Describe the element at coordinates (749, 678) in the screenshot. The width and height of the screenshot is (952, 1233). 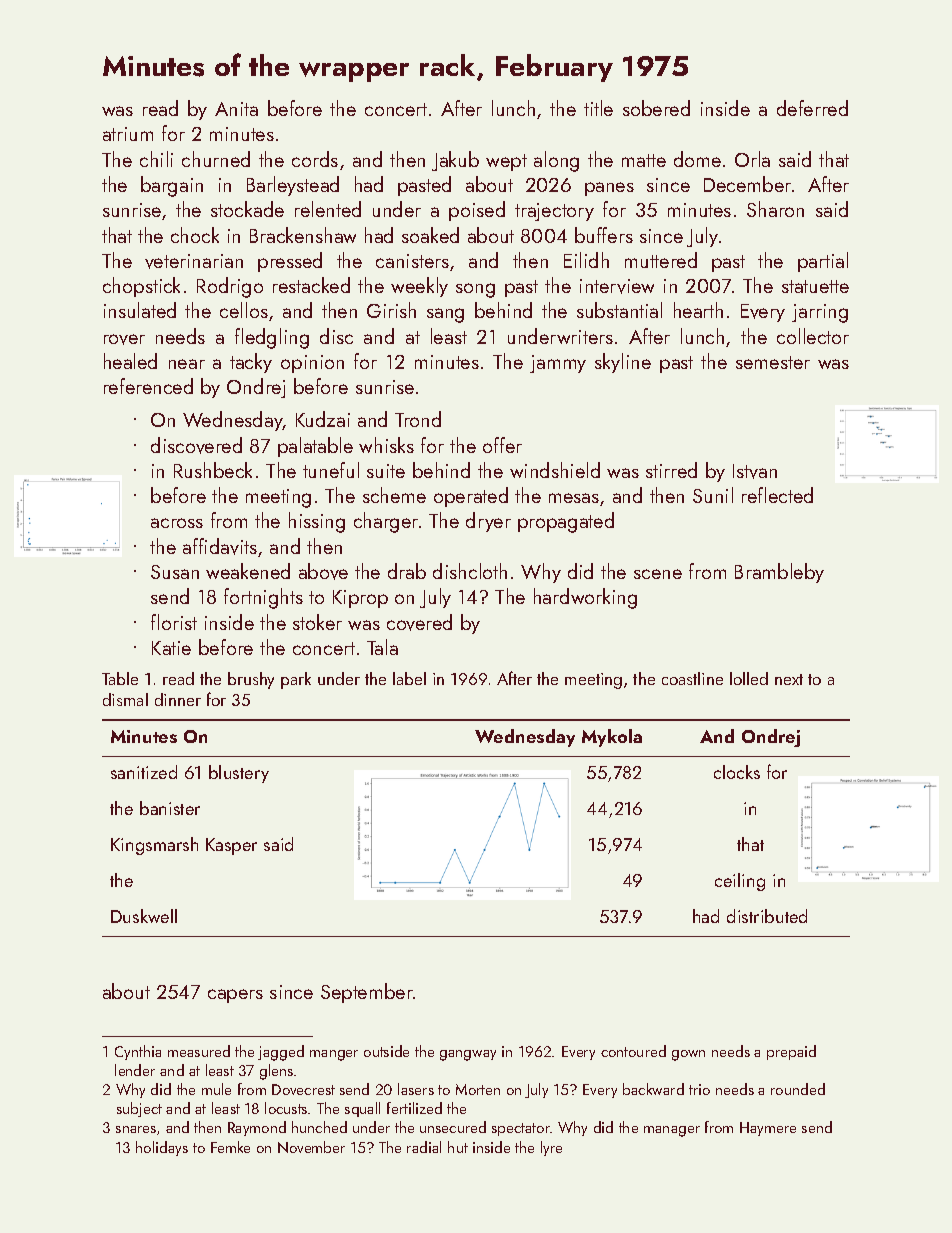
I see `lolled` at that location.
